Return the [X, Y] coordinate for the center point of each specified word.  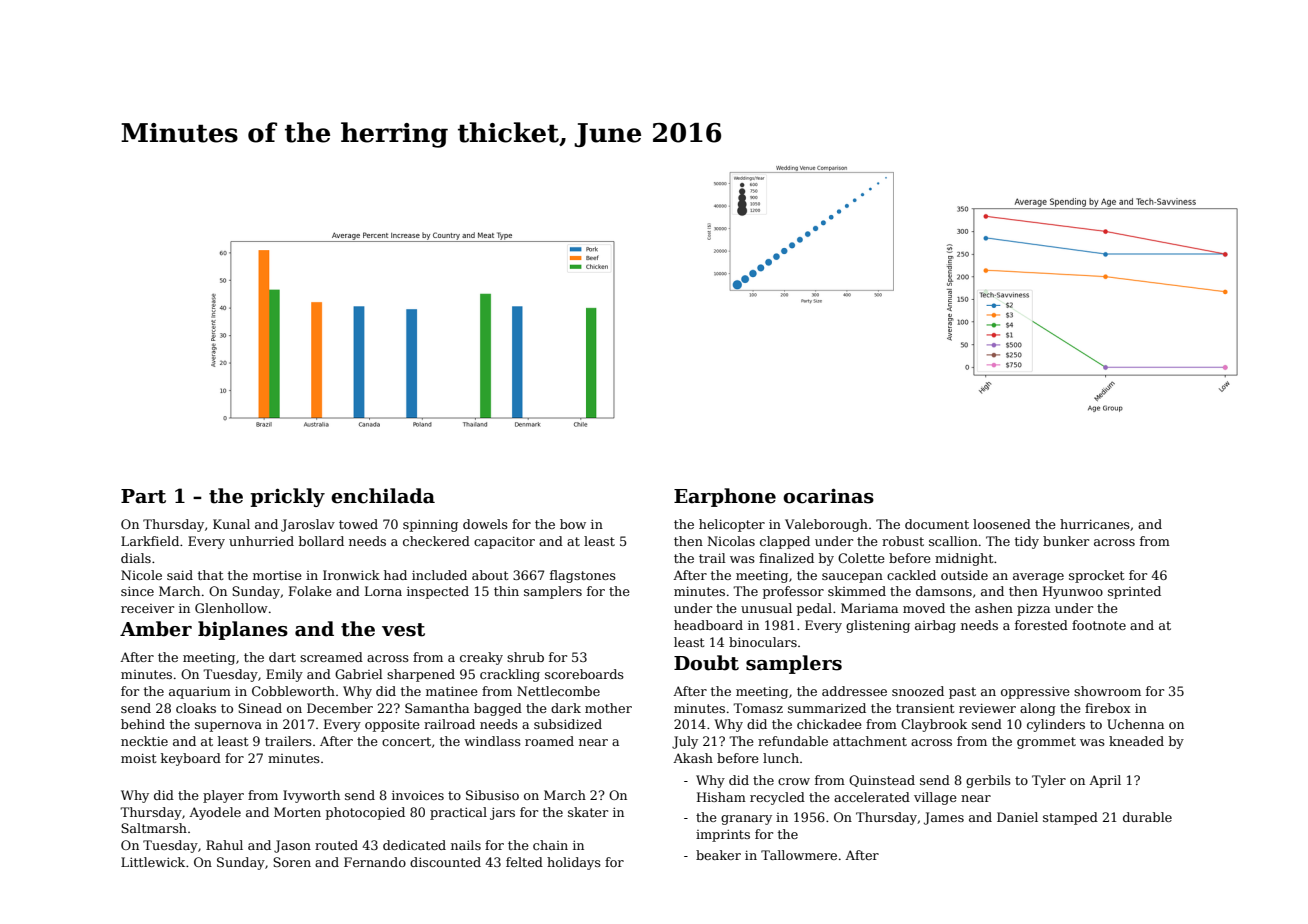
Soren [292, 862]
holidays [574, 863]
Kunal [231, 524]
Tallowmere [799, 855]
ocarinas [828, 496]
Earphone [725, 497]
